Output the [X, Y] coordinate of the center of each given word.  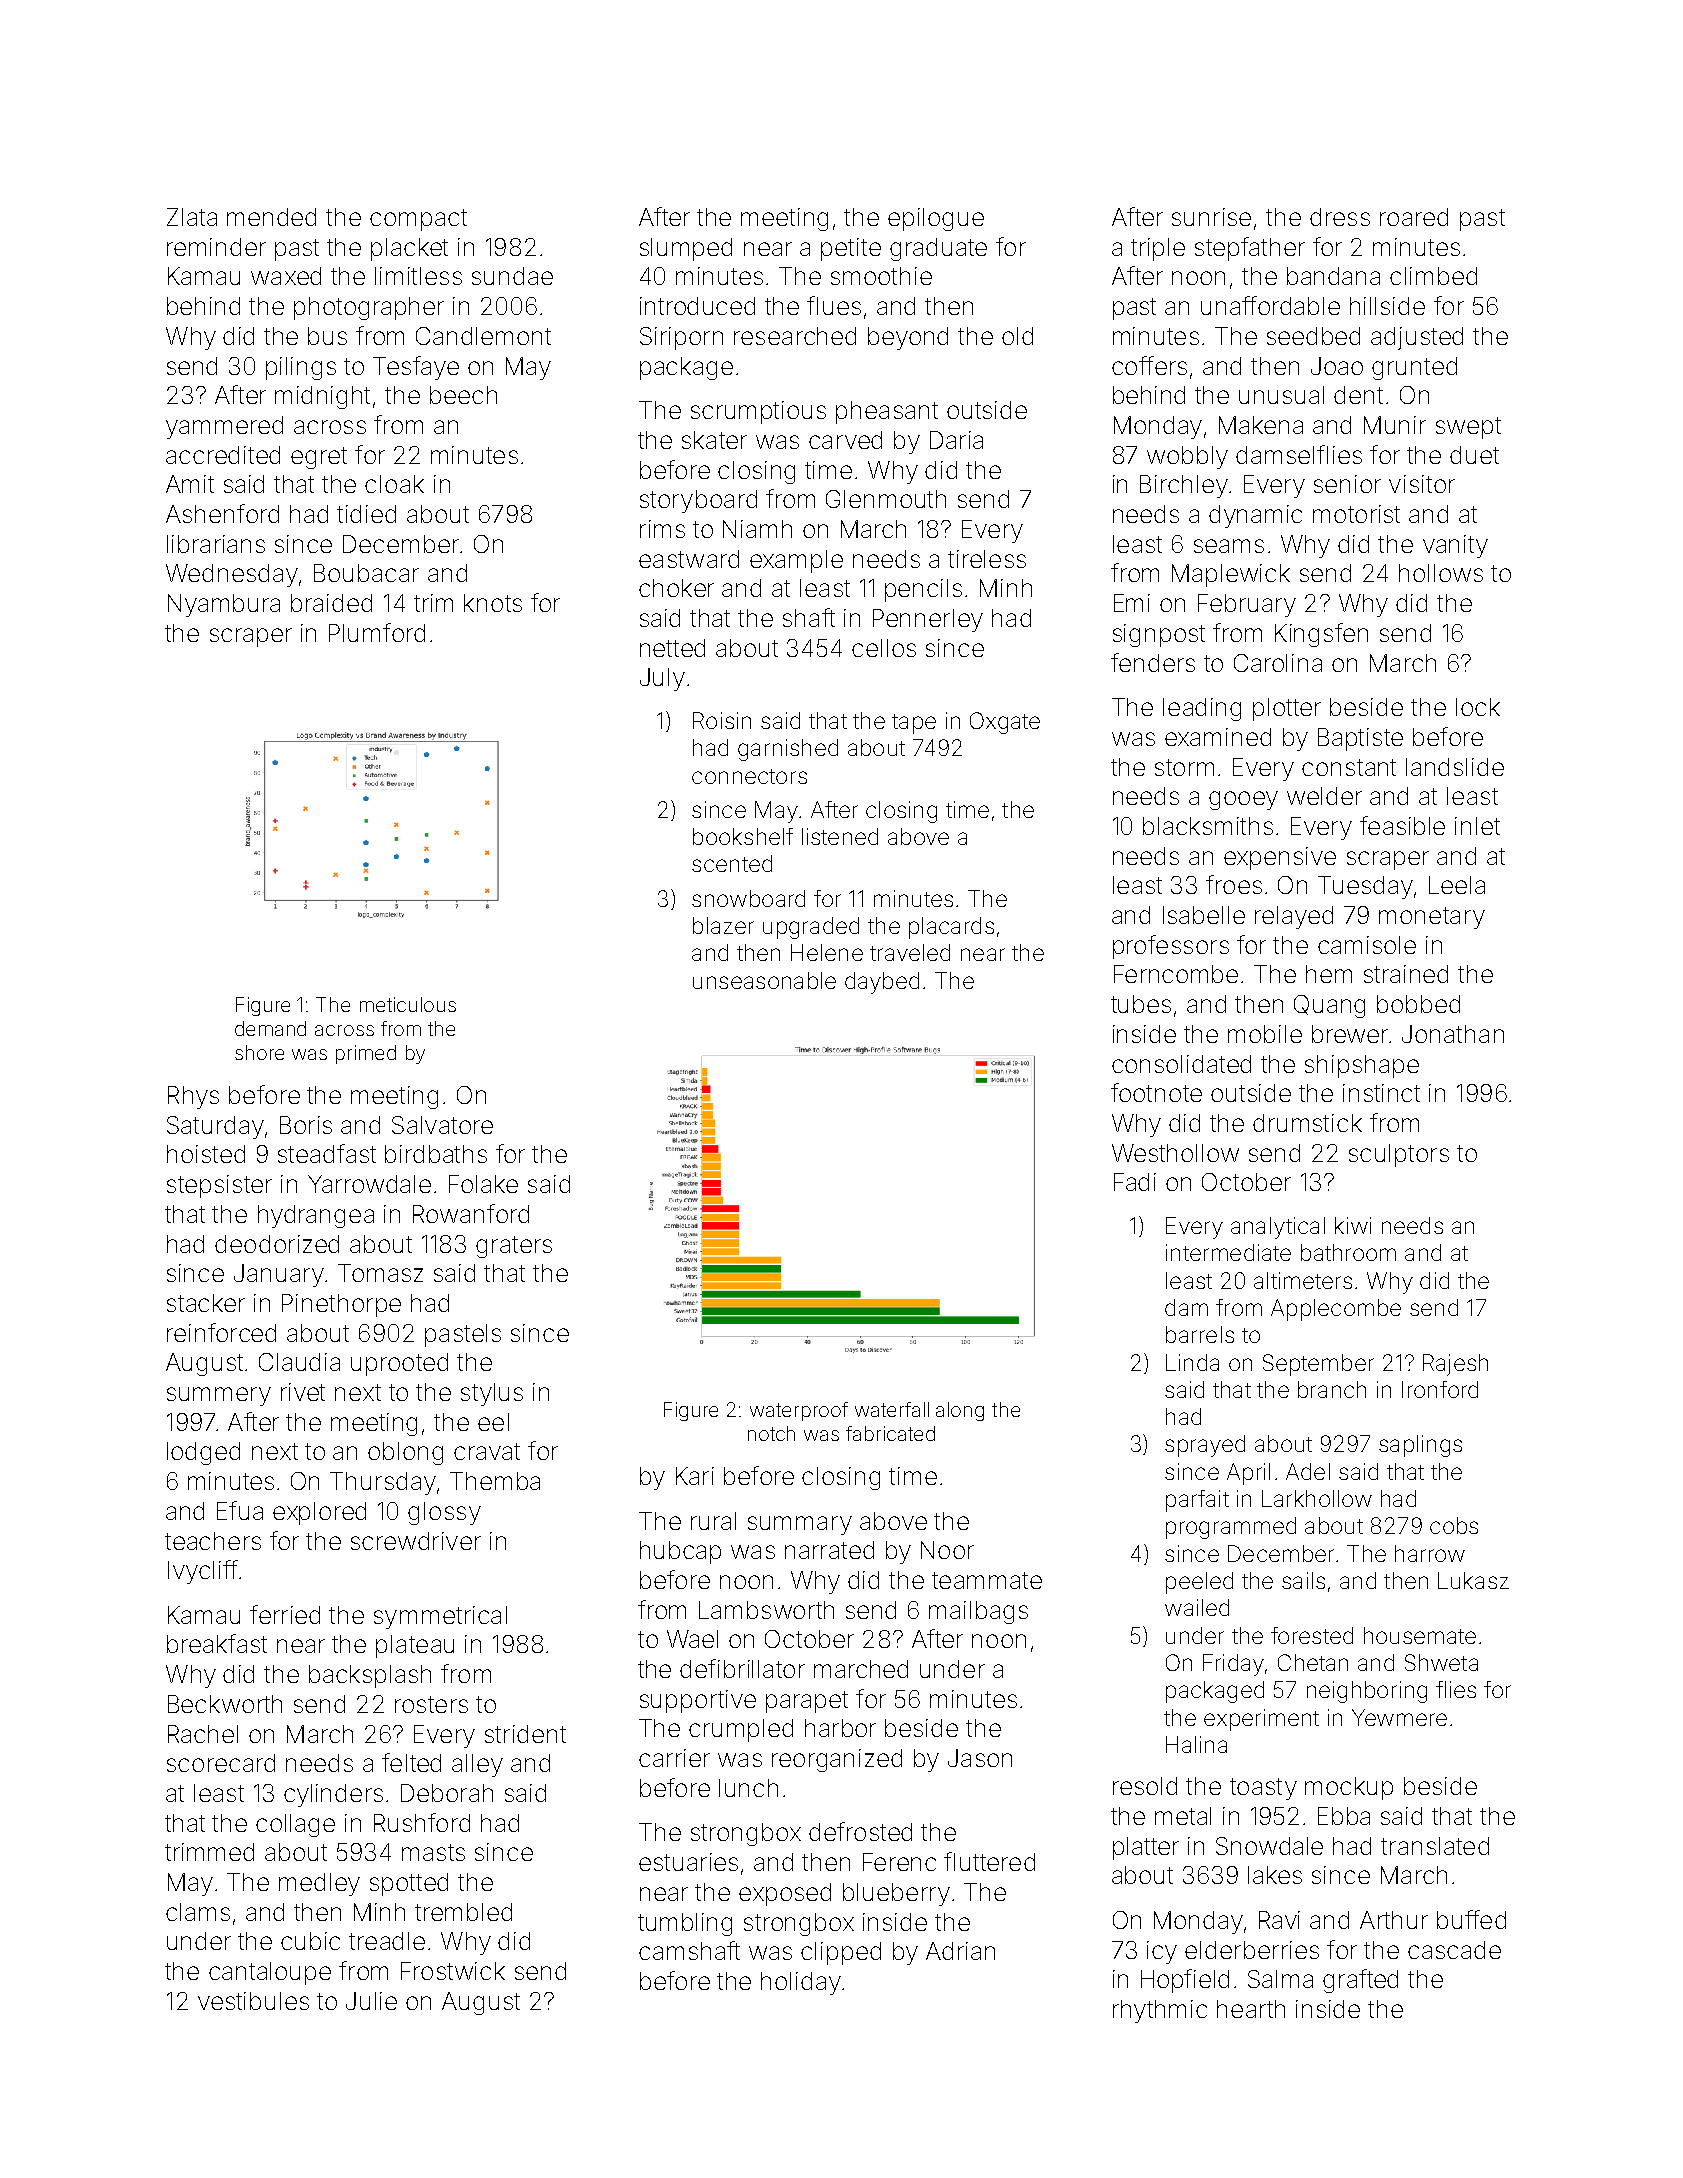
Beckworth [225, 1704]
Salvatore [442, 1125]
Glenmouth [886, 499]
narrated [829, 1550]
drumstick [1307, 1123]
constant [1349, 767]
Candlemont [483, 336]
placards [951, 928]
